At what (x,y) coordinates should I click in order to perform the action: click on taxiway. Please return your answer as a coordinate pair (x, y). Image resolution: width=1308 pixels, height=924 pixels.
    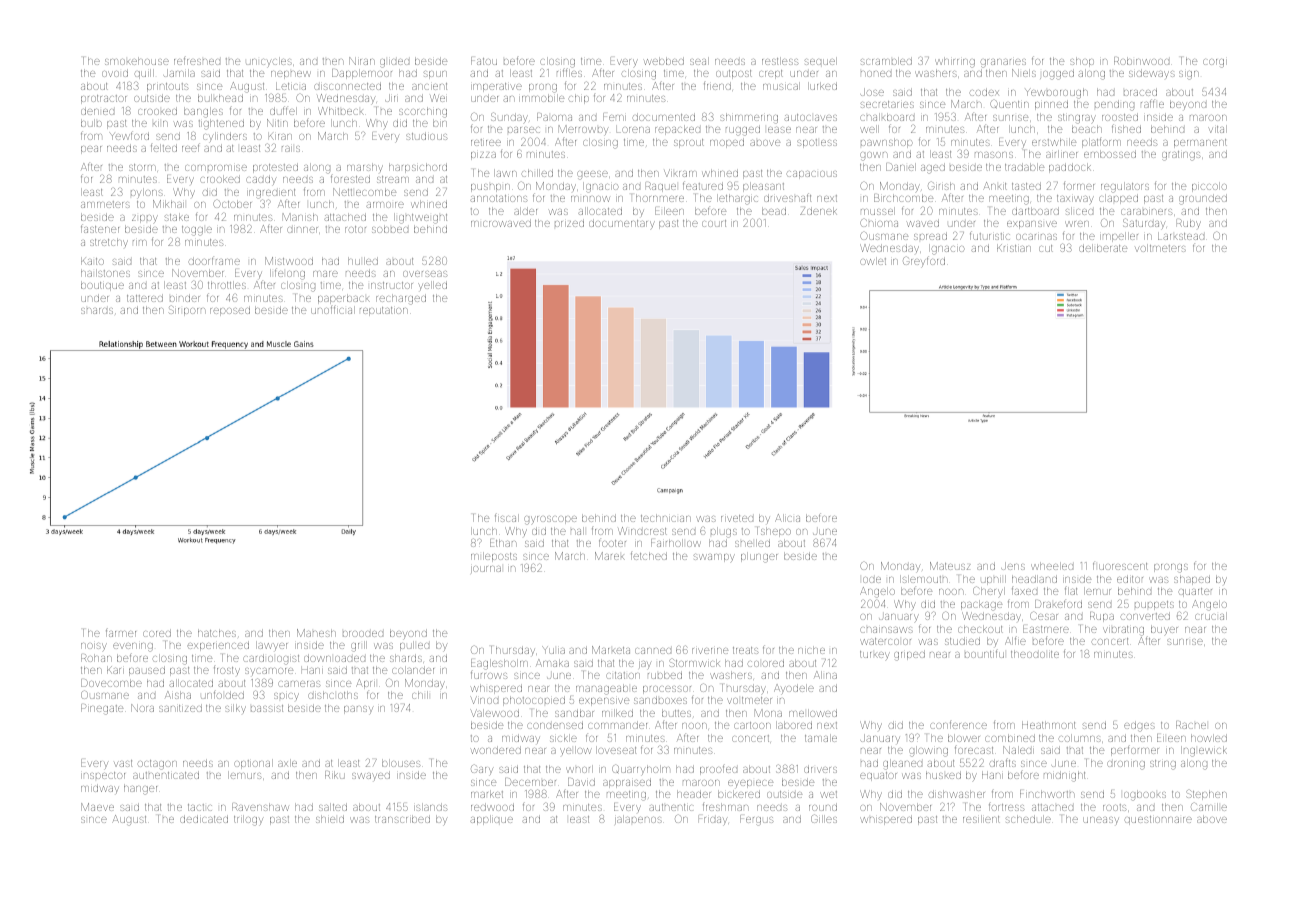
    Looking at the image, I should click on (1075, 199).
